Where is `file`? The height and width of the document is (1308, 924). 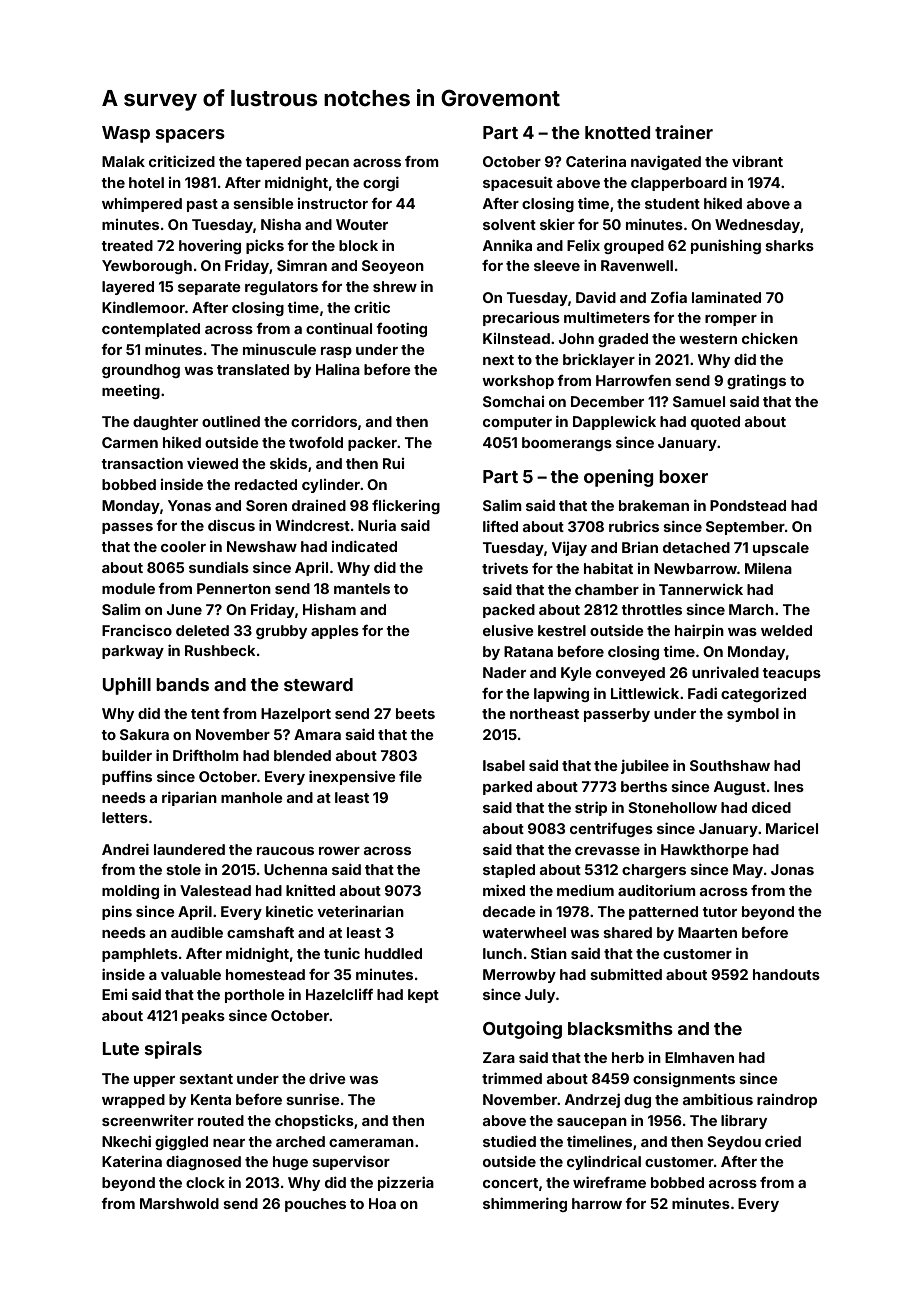 file is located at coordinates (410, 776).
